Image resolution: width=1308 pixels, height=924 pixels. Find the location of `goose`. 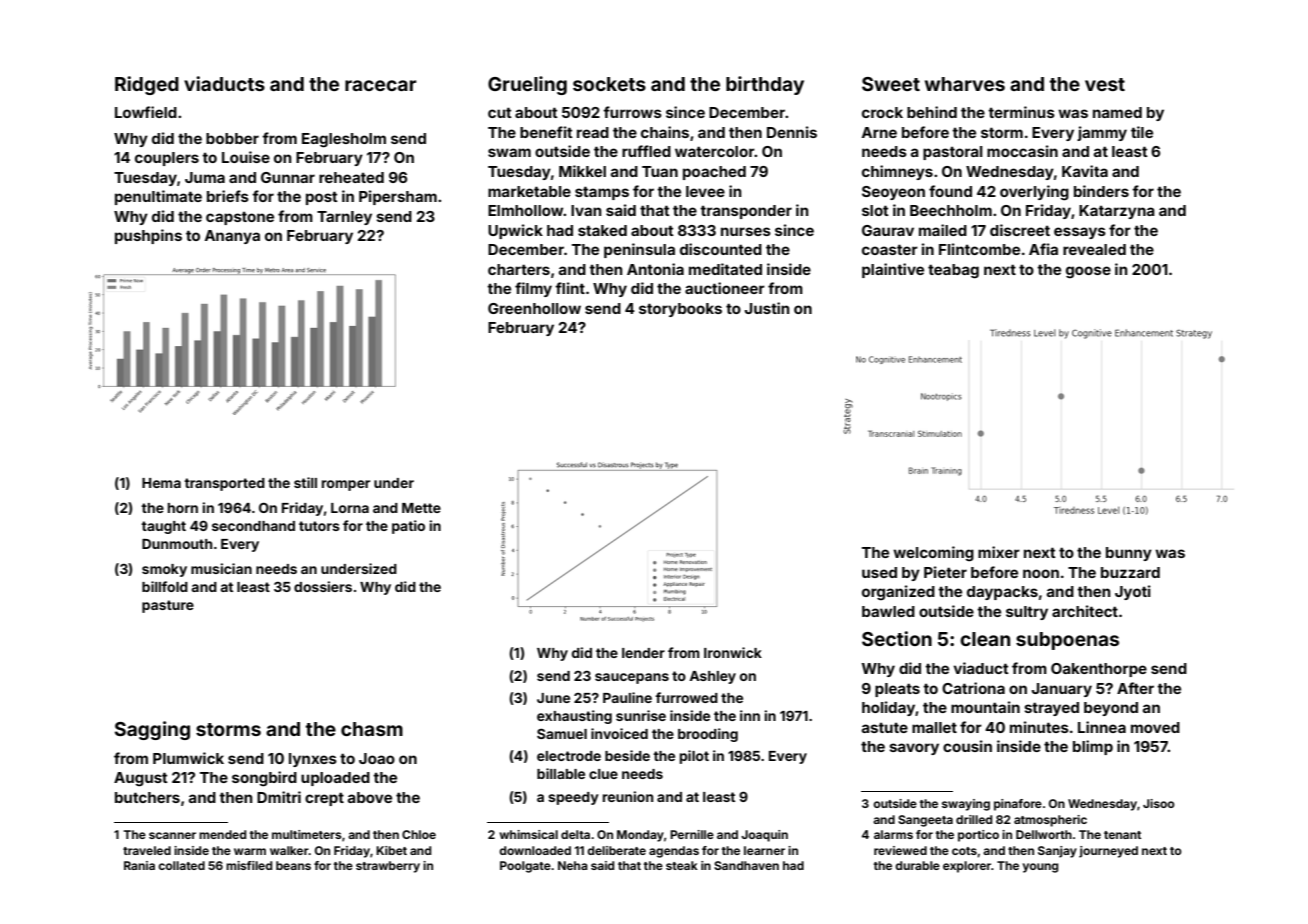

goose is located at coordinates (1088, 272).
